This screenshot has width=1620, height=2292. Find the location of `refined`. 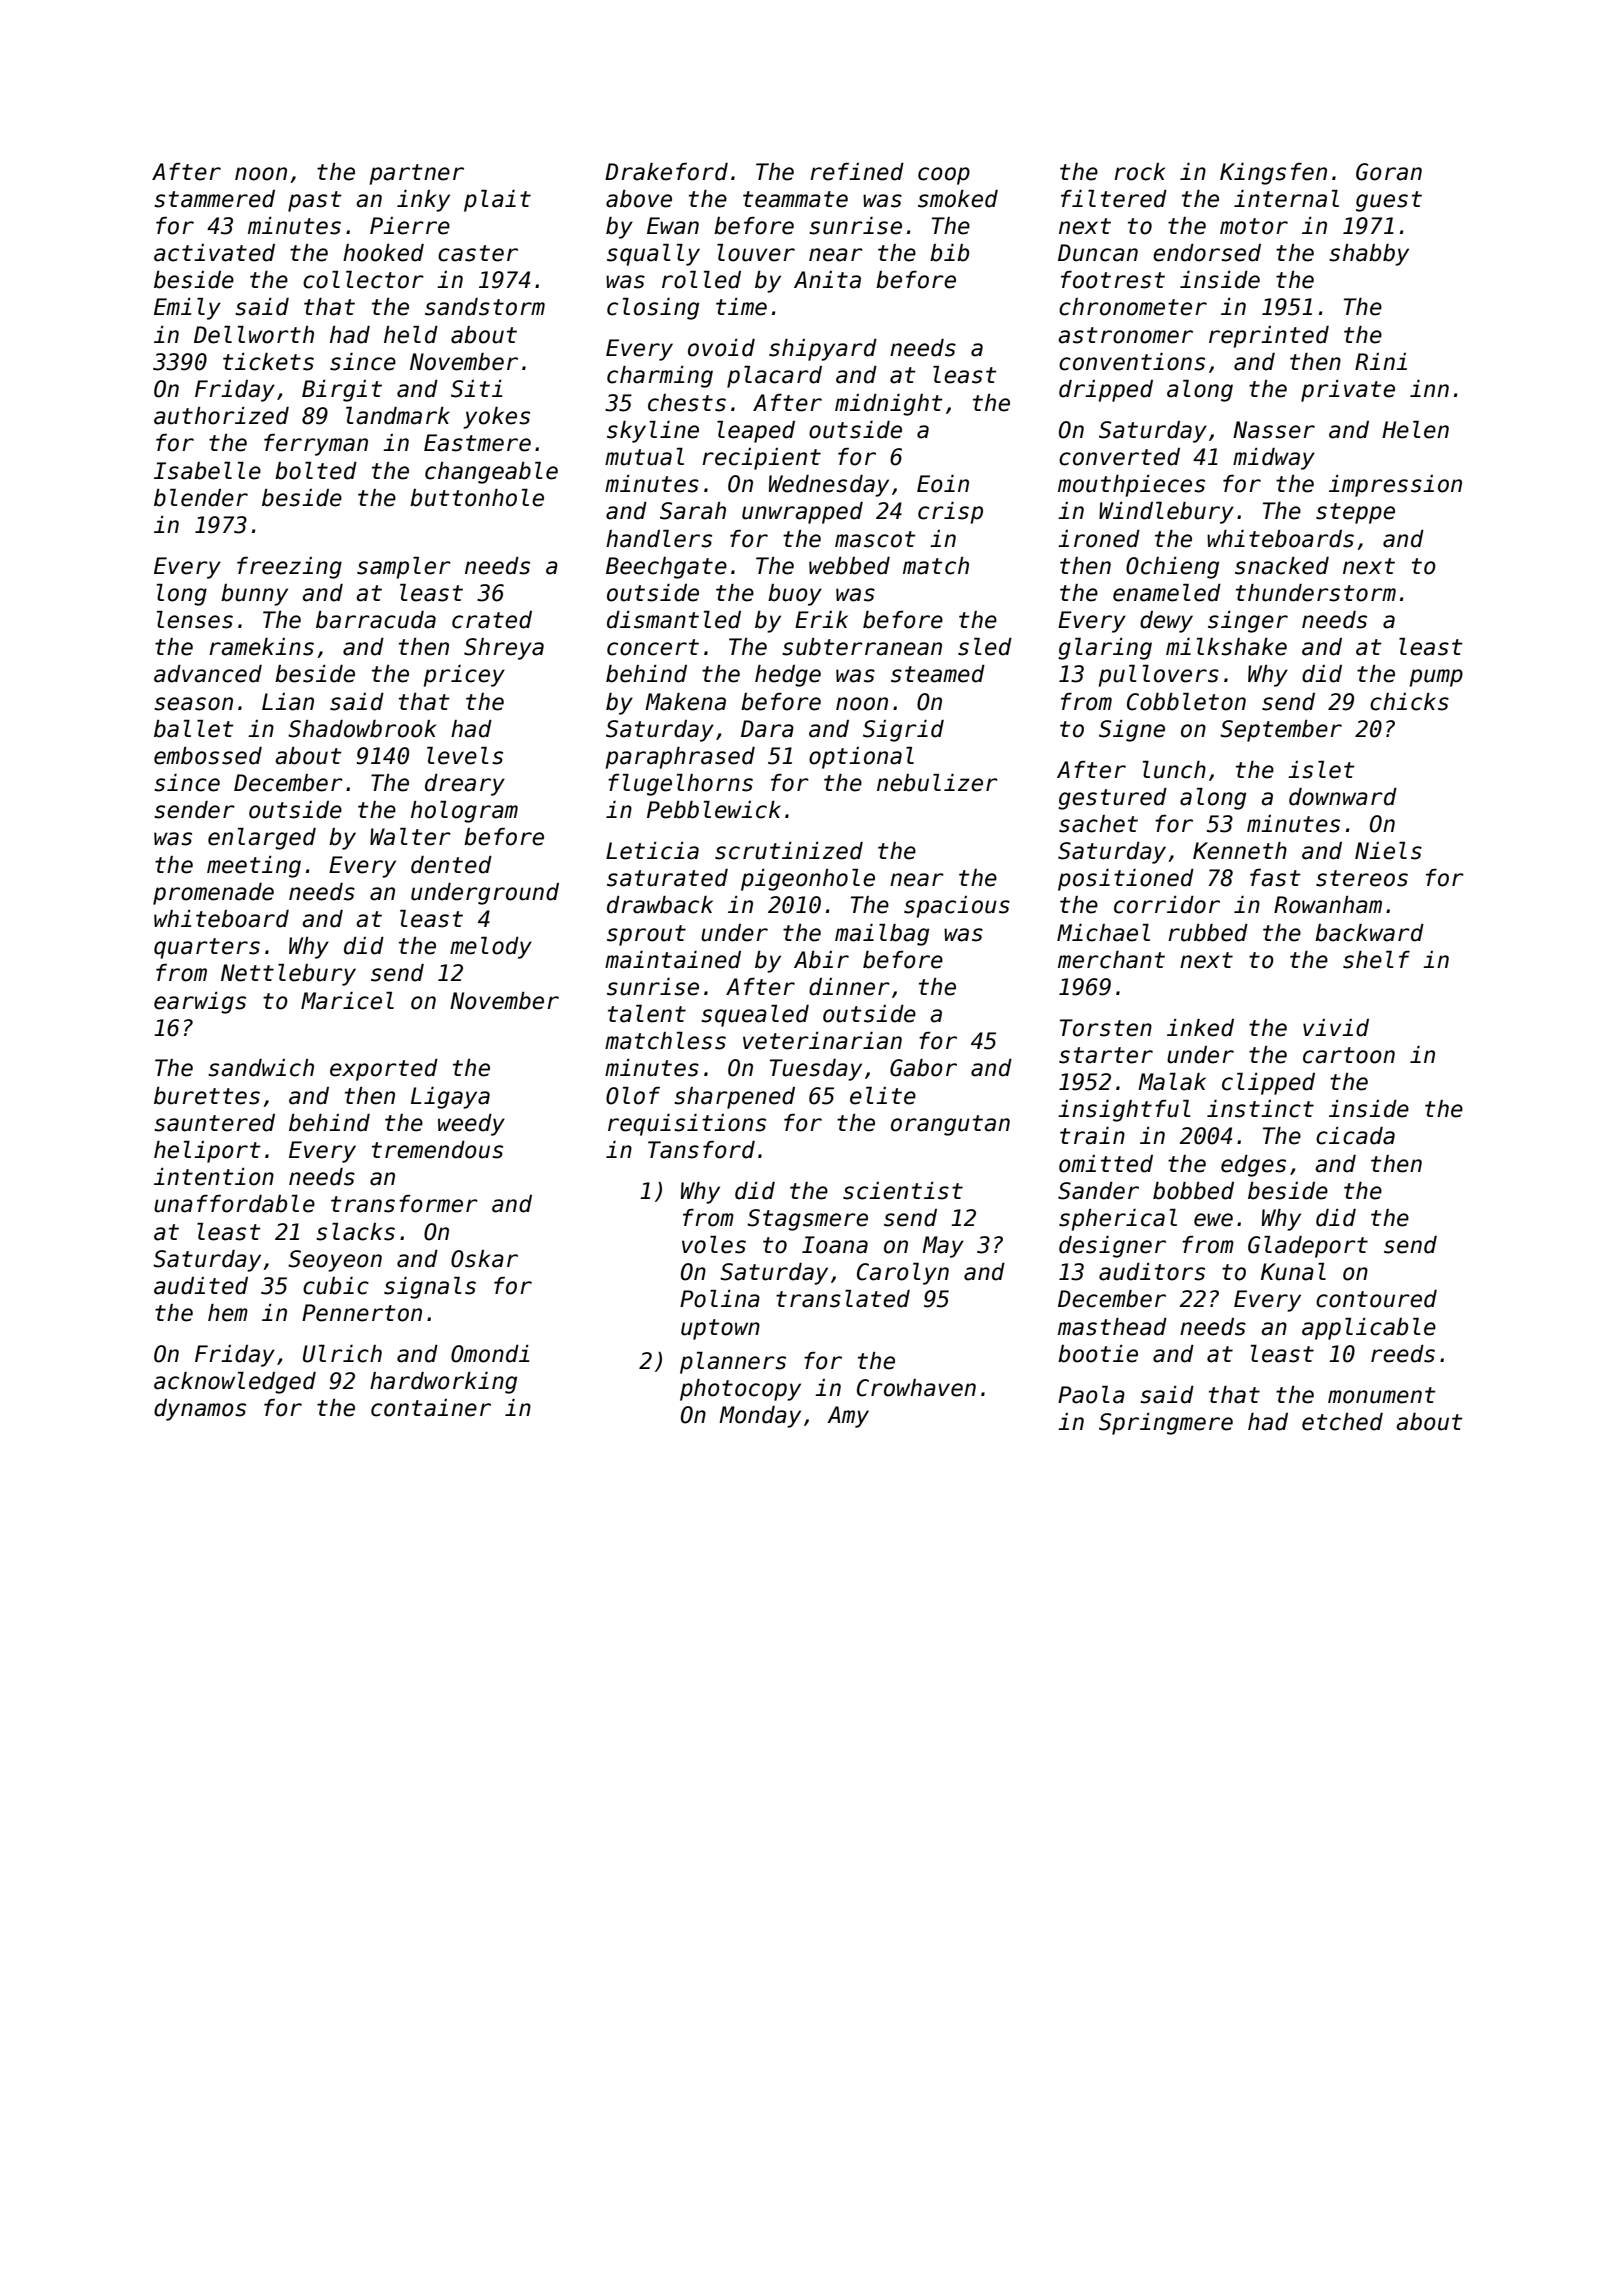

refined is located at coordinates (857, 172).
